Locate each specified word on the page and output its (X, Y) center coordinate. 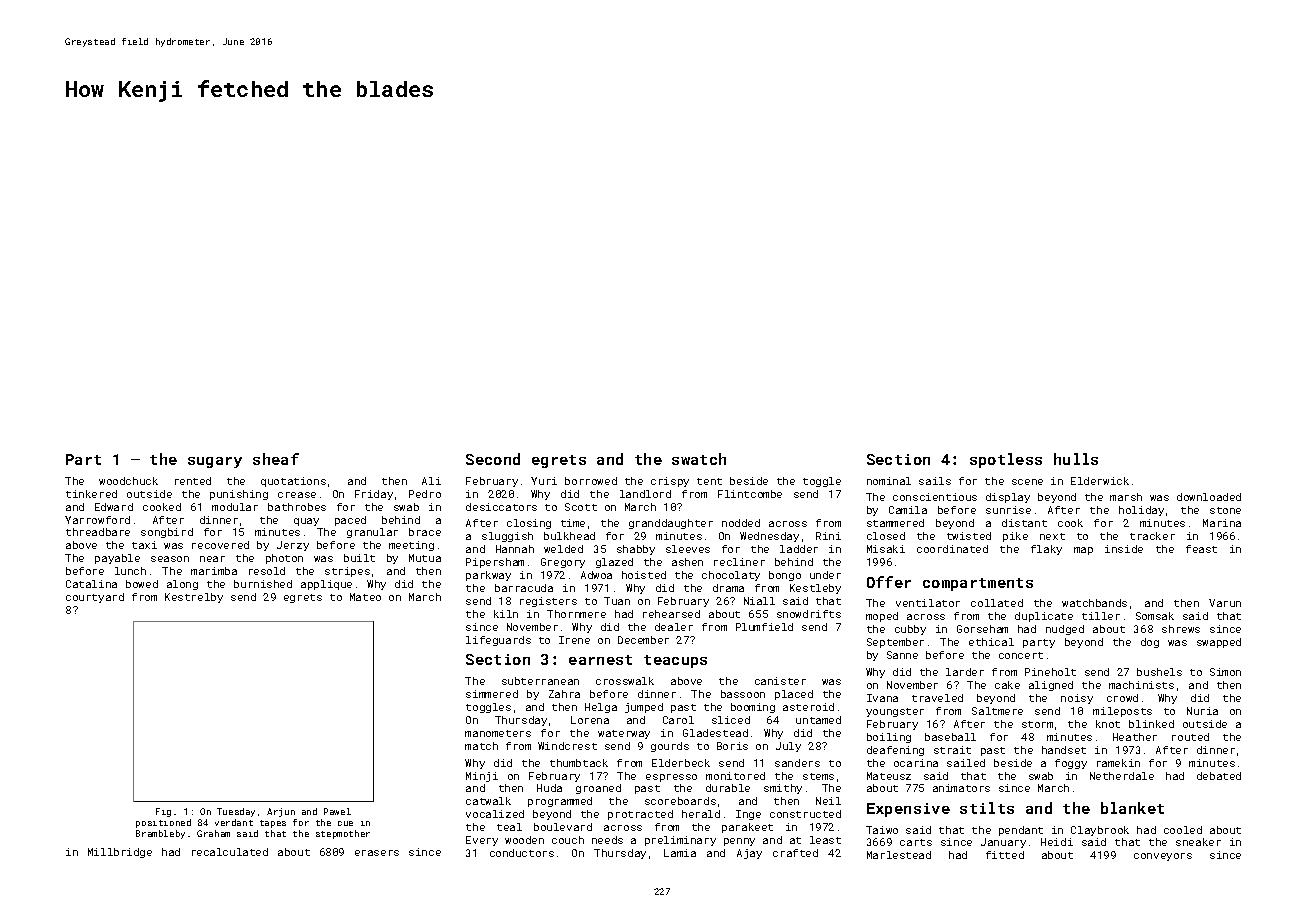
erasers (377, 853)
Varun (1225, 603)
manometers (498, 733)
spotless (1006, 460)
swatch (699, 459)
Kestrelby (194, 598)
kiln (506, 614)
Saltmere (997, 711)
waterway (624, 734)
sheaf (276, 459)
